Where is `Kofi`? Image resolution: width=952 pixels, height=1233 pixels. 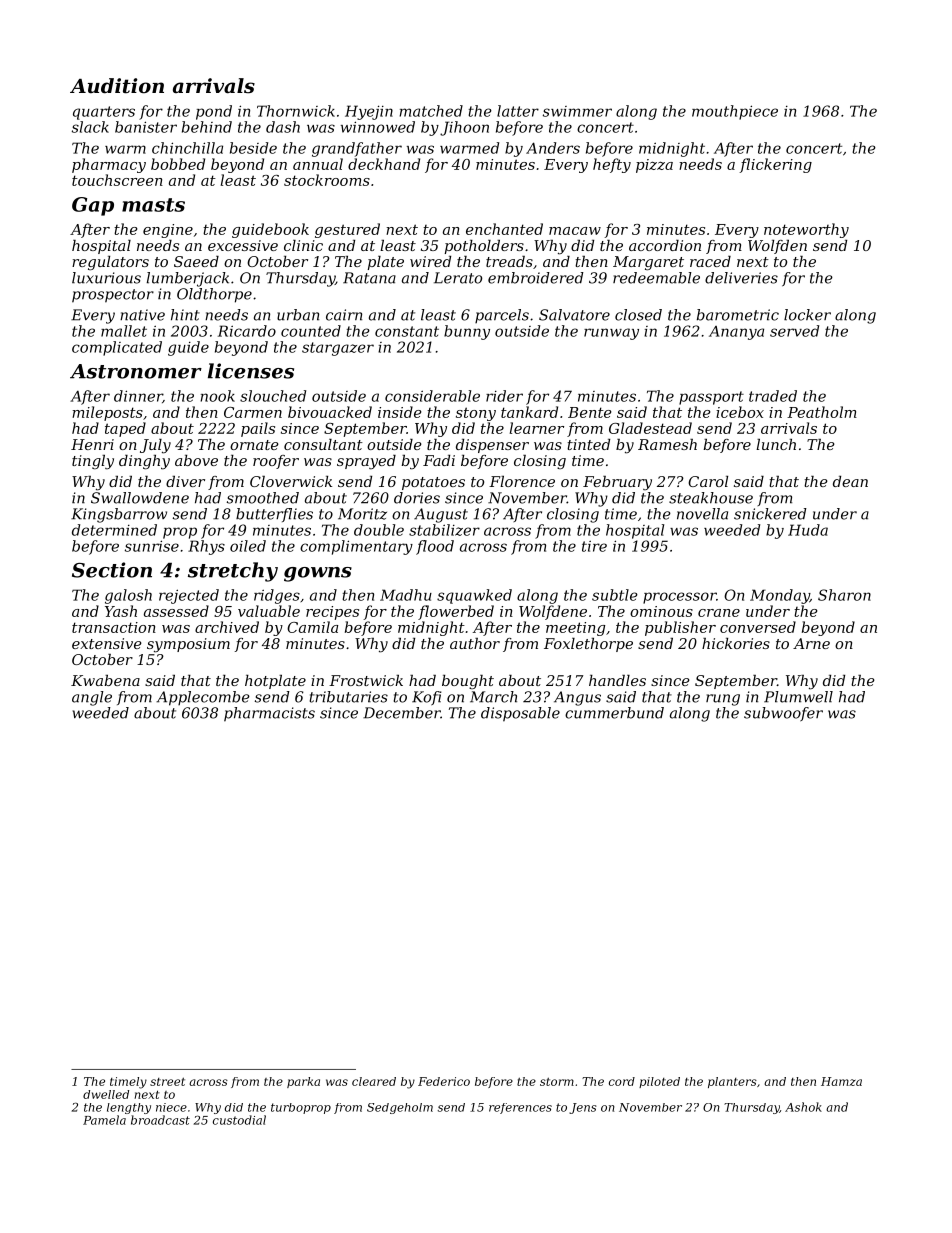 Kofi is located at coordinates (427, 698).
